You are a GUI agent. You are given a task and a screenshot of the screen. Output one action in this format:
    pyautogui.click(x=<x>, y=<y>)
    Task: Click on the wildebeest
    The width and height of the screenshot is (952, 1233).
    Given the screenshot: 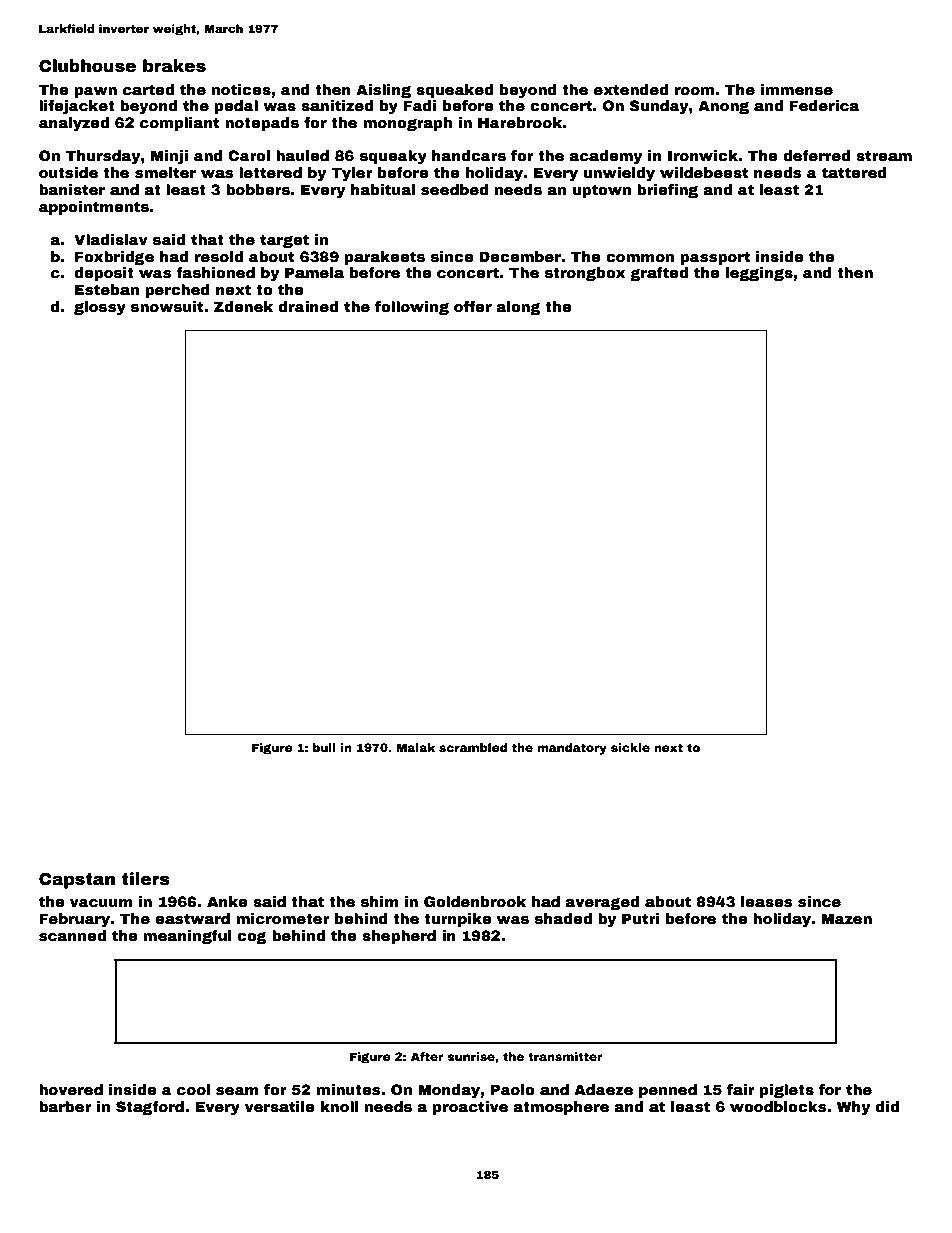 What is the action you would take?
    pyautogui.click(x=704, y=172)
